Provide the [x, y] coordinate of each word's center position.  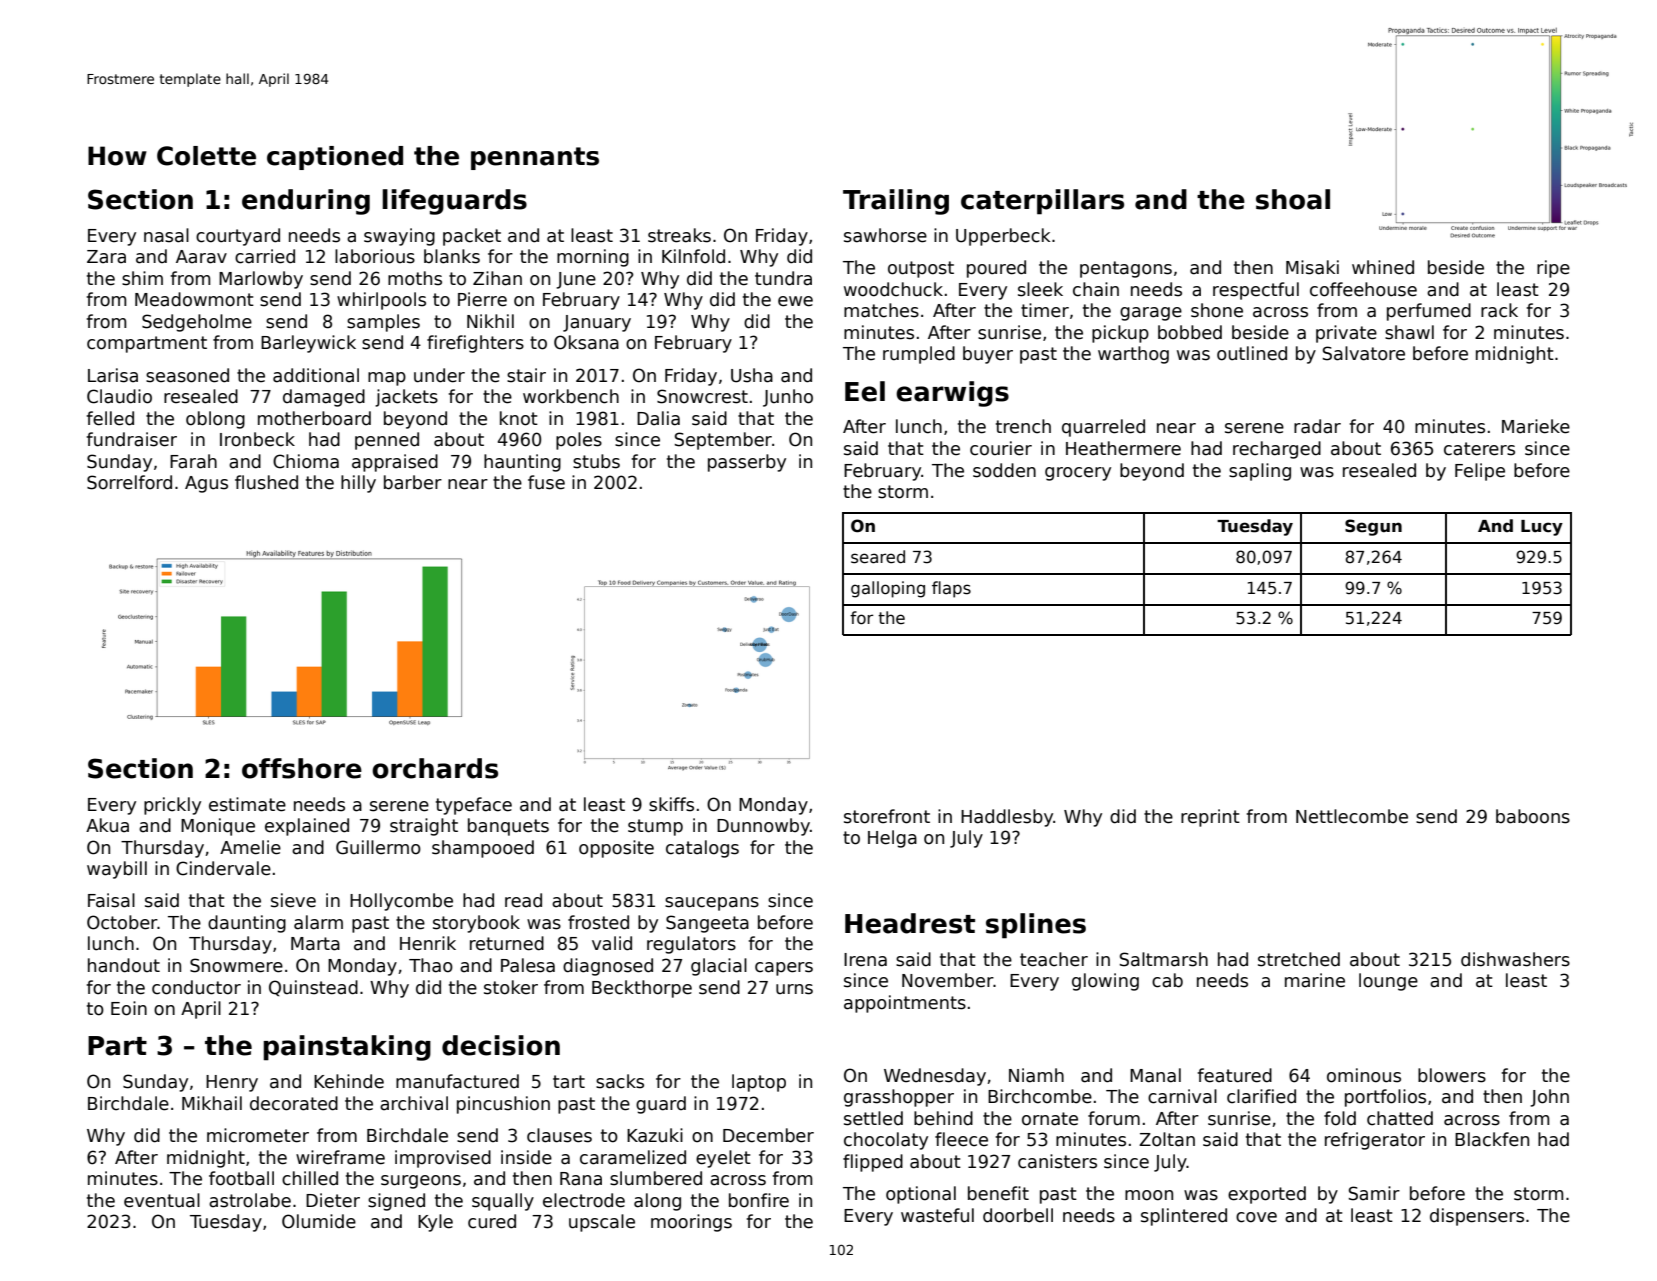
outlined [1252, 353]
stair [526, 375]
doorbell [1018, 1215]
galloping [888, 589]
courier [1001, 448]
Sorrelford [129, 482]
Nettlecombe [1352, 816]
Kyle [435, 1223]
